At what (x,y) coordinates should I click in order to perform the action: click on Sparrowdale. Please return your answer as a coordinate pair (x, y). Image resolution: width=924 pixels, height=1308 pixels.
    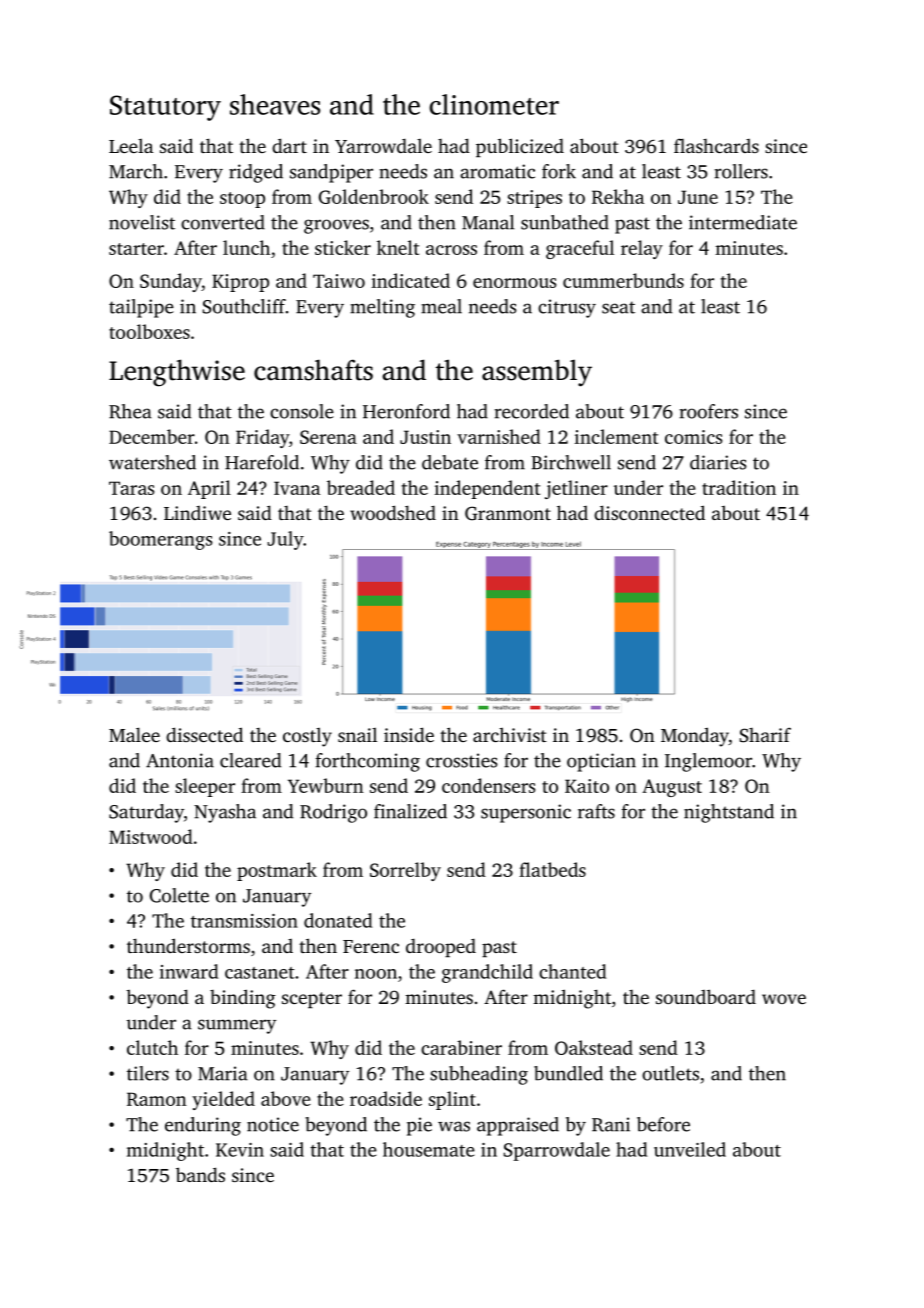
    Looking at the image, I should click on (557, 1151).
